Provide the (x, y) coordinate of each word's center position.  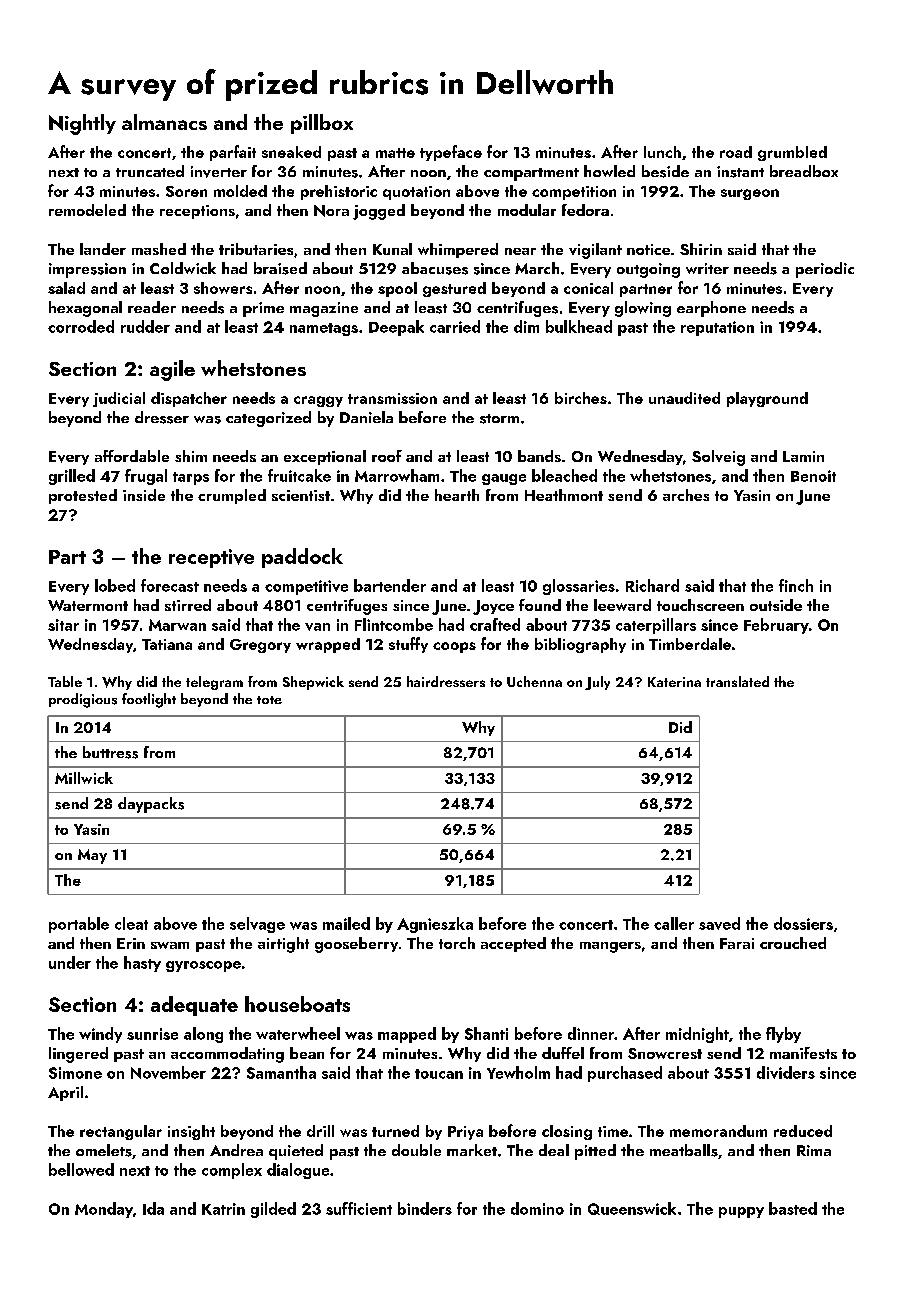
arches (686, 495)
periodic (825, 270)
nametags (324, 329)
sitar (63, 625)
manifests (803, 1053)
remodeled (87, 210)
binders (425, 1208)
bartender (390, 585)
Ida (153, 1208)
